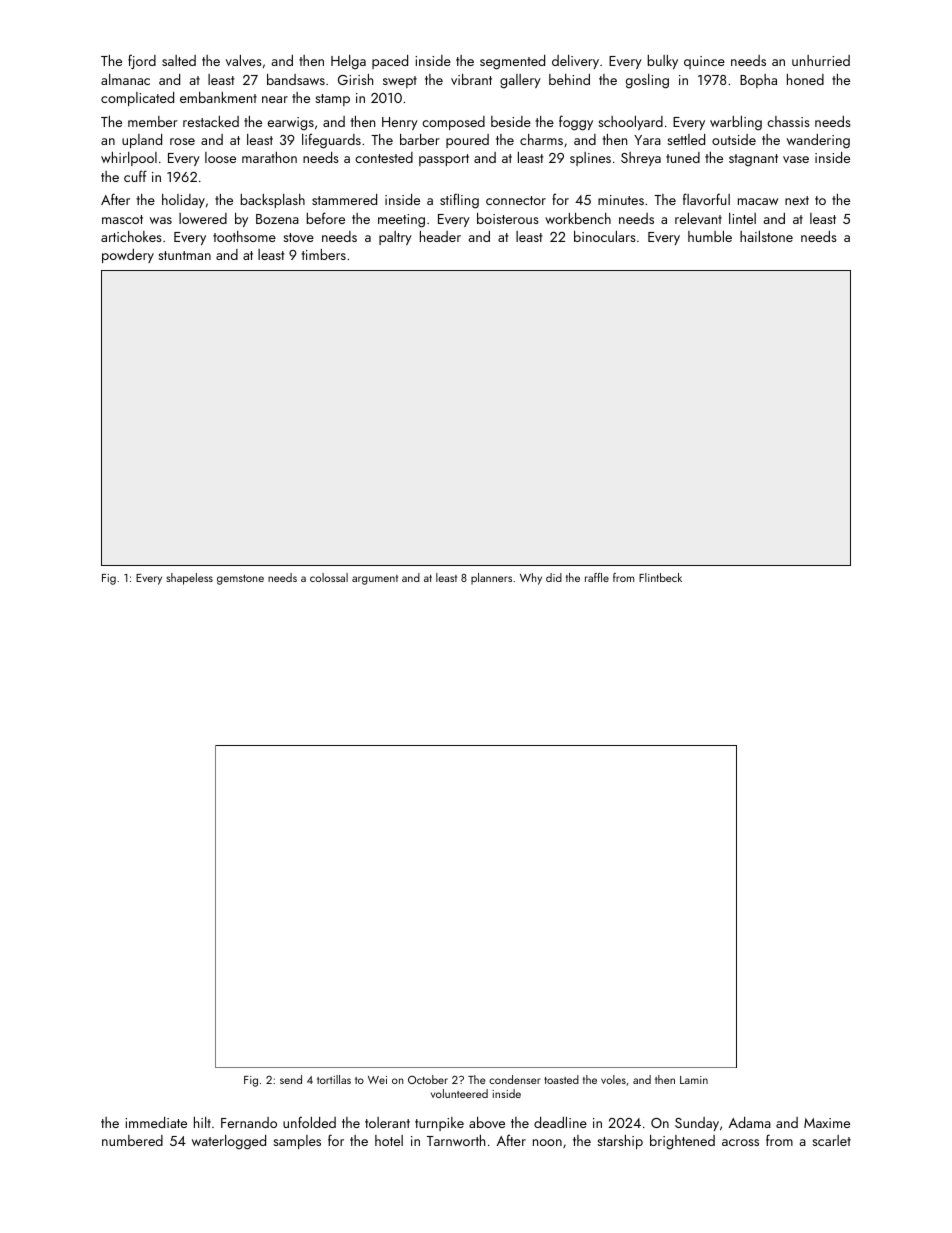 The height and width of the page is (1233, 952). What do you see at coordinates (190, 579) in the page?
I see `shapeless` at bounding box center [190, 579].
